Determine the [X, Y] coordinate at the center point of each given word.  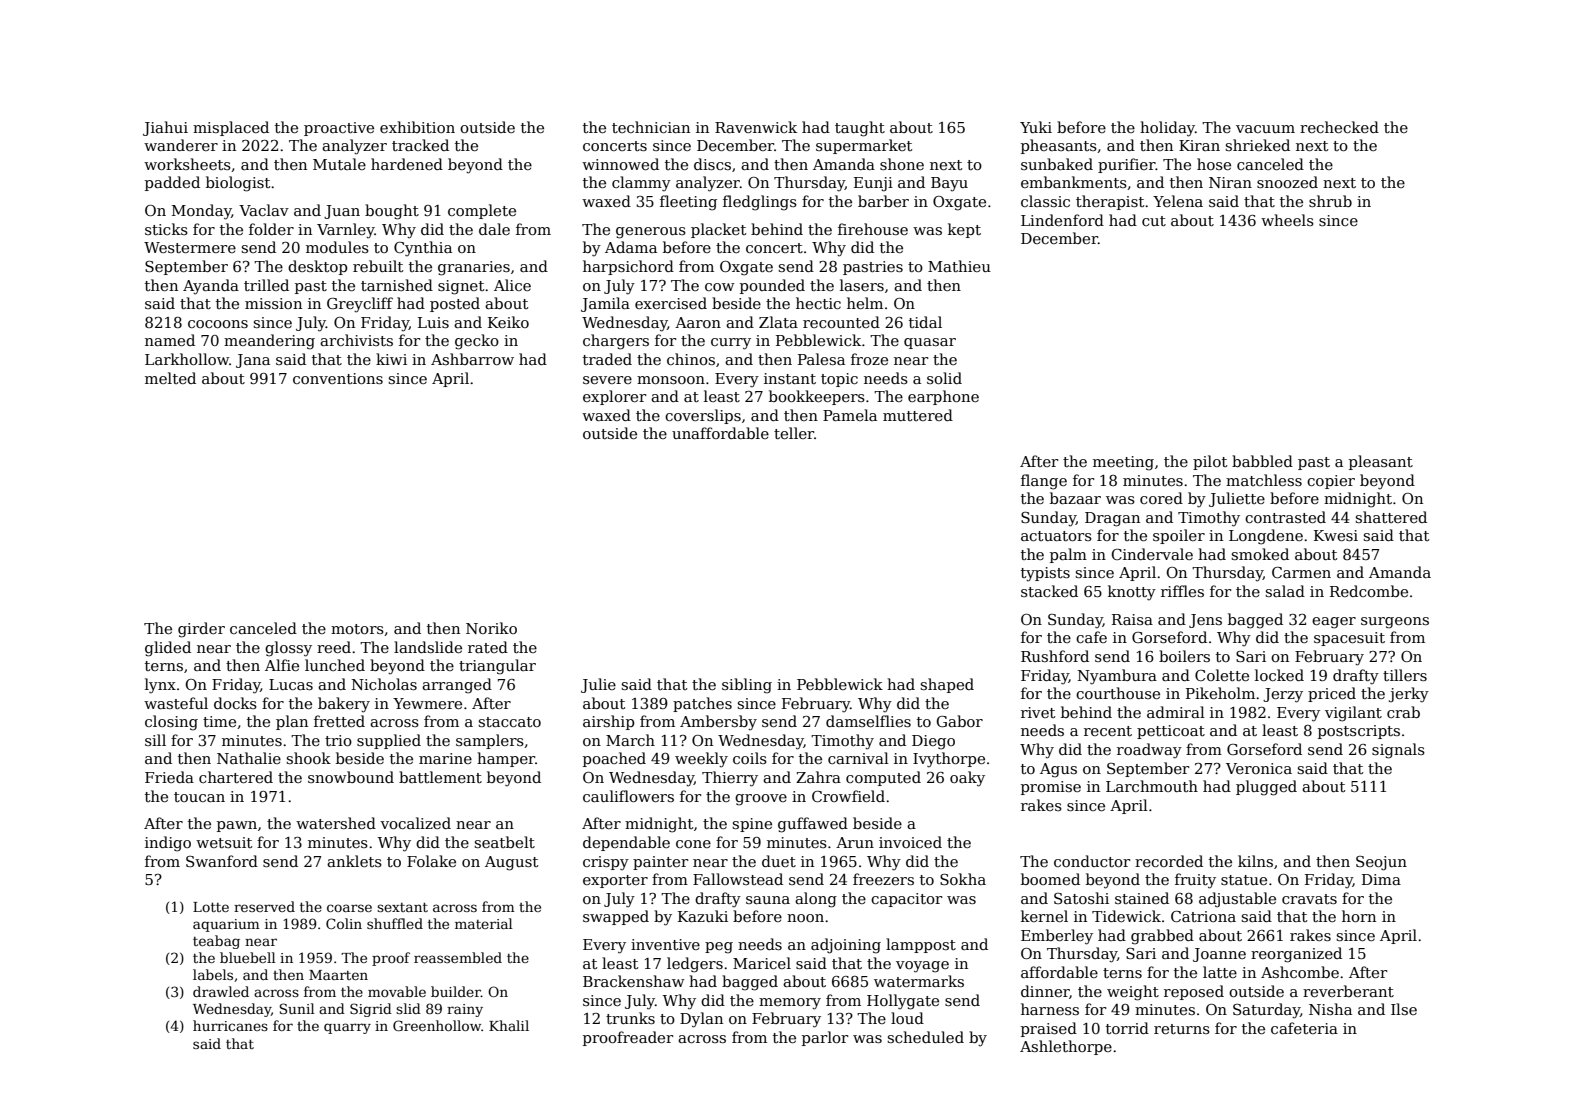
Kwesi [1336, 535]
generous [651, 233]
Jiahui [165, 128]
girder [201, 630]
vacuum [1265, 129]
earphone [943, 397]
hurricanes [230, 1025]
